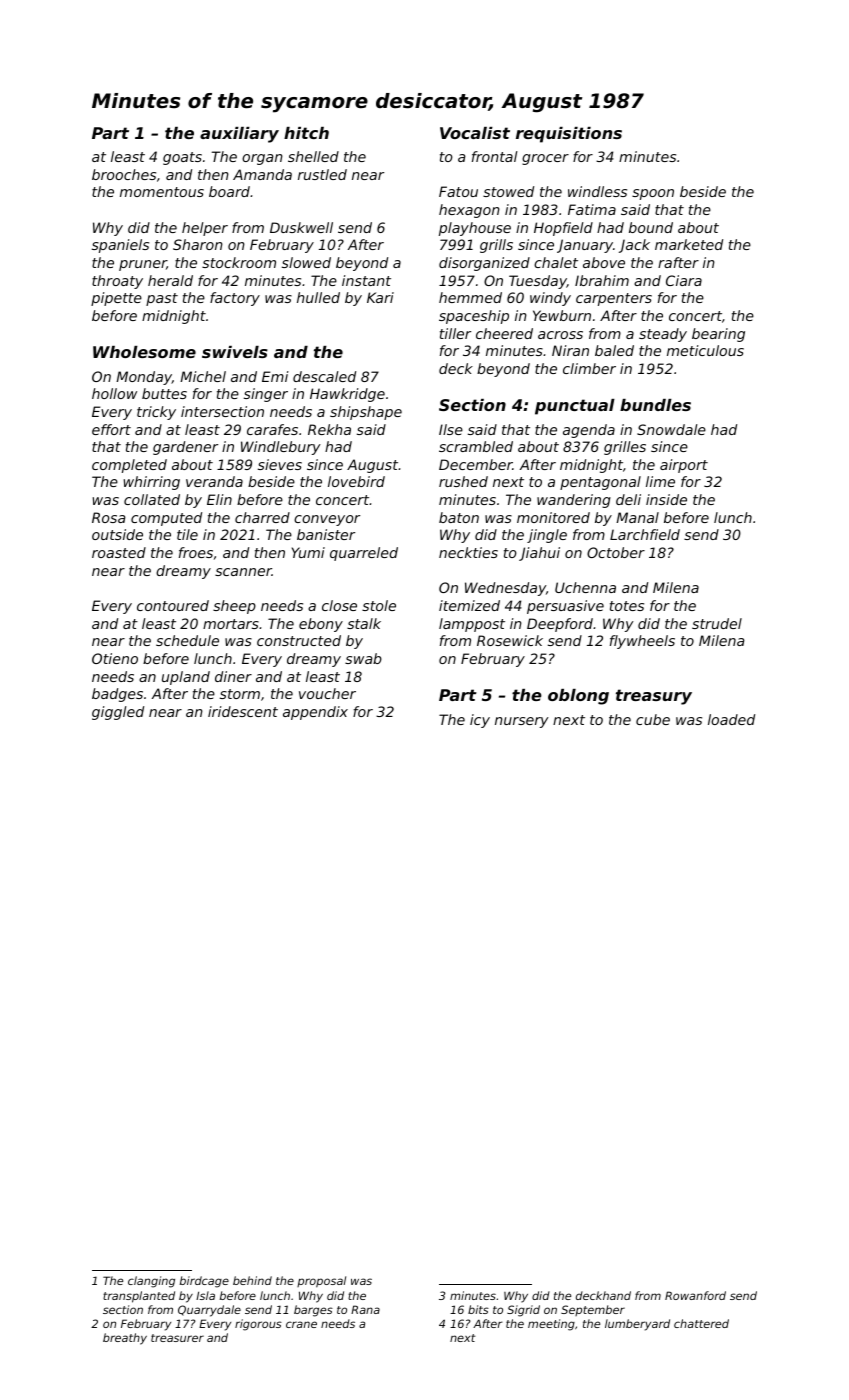 Image resolution: width=849 pixels, height=1400 pixels. Describe the element at coordinates (185, 448) in the image. I see `gardener` at that location.
